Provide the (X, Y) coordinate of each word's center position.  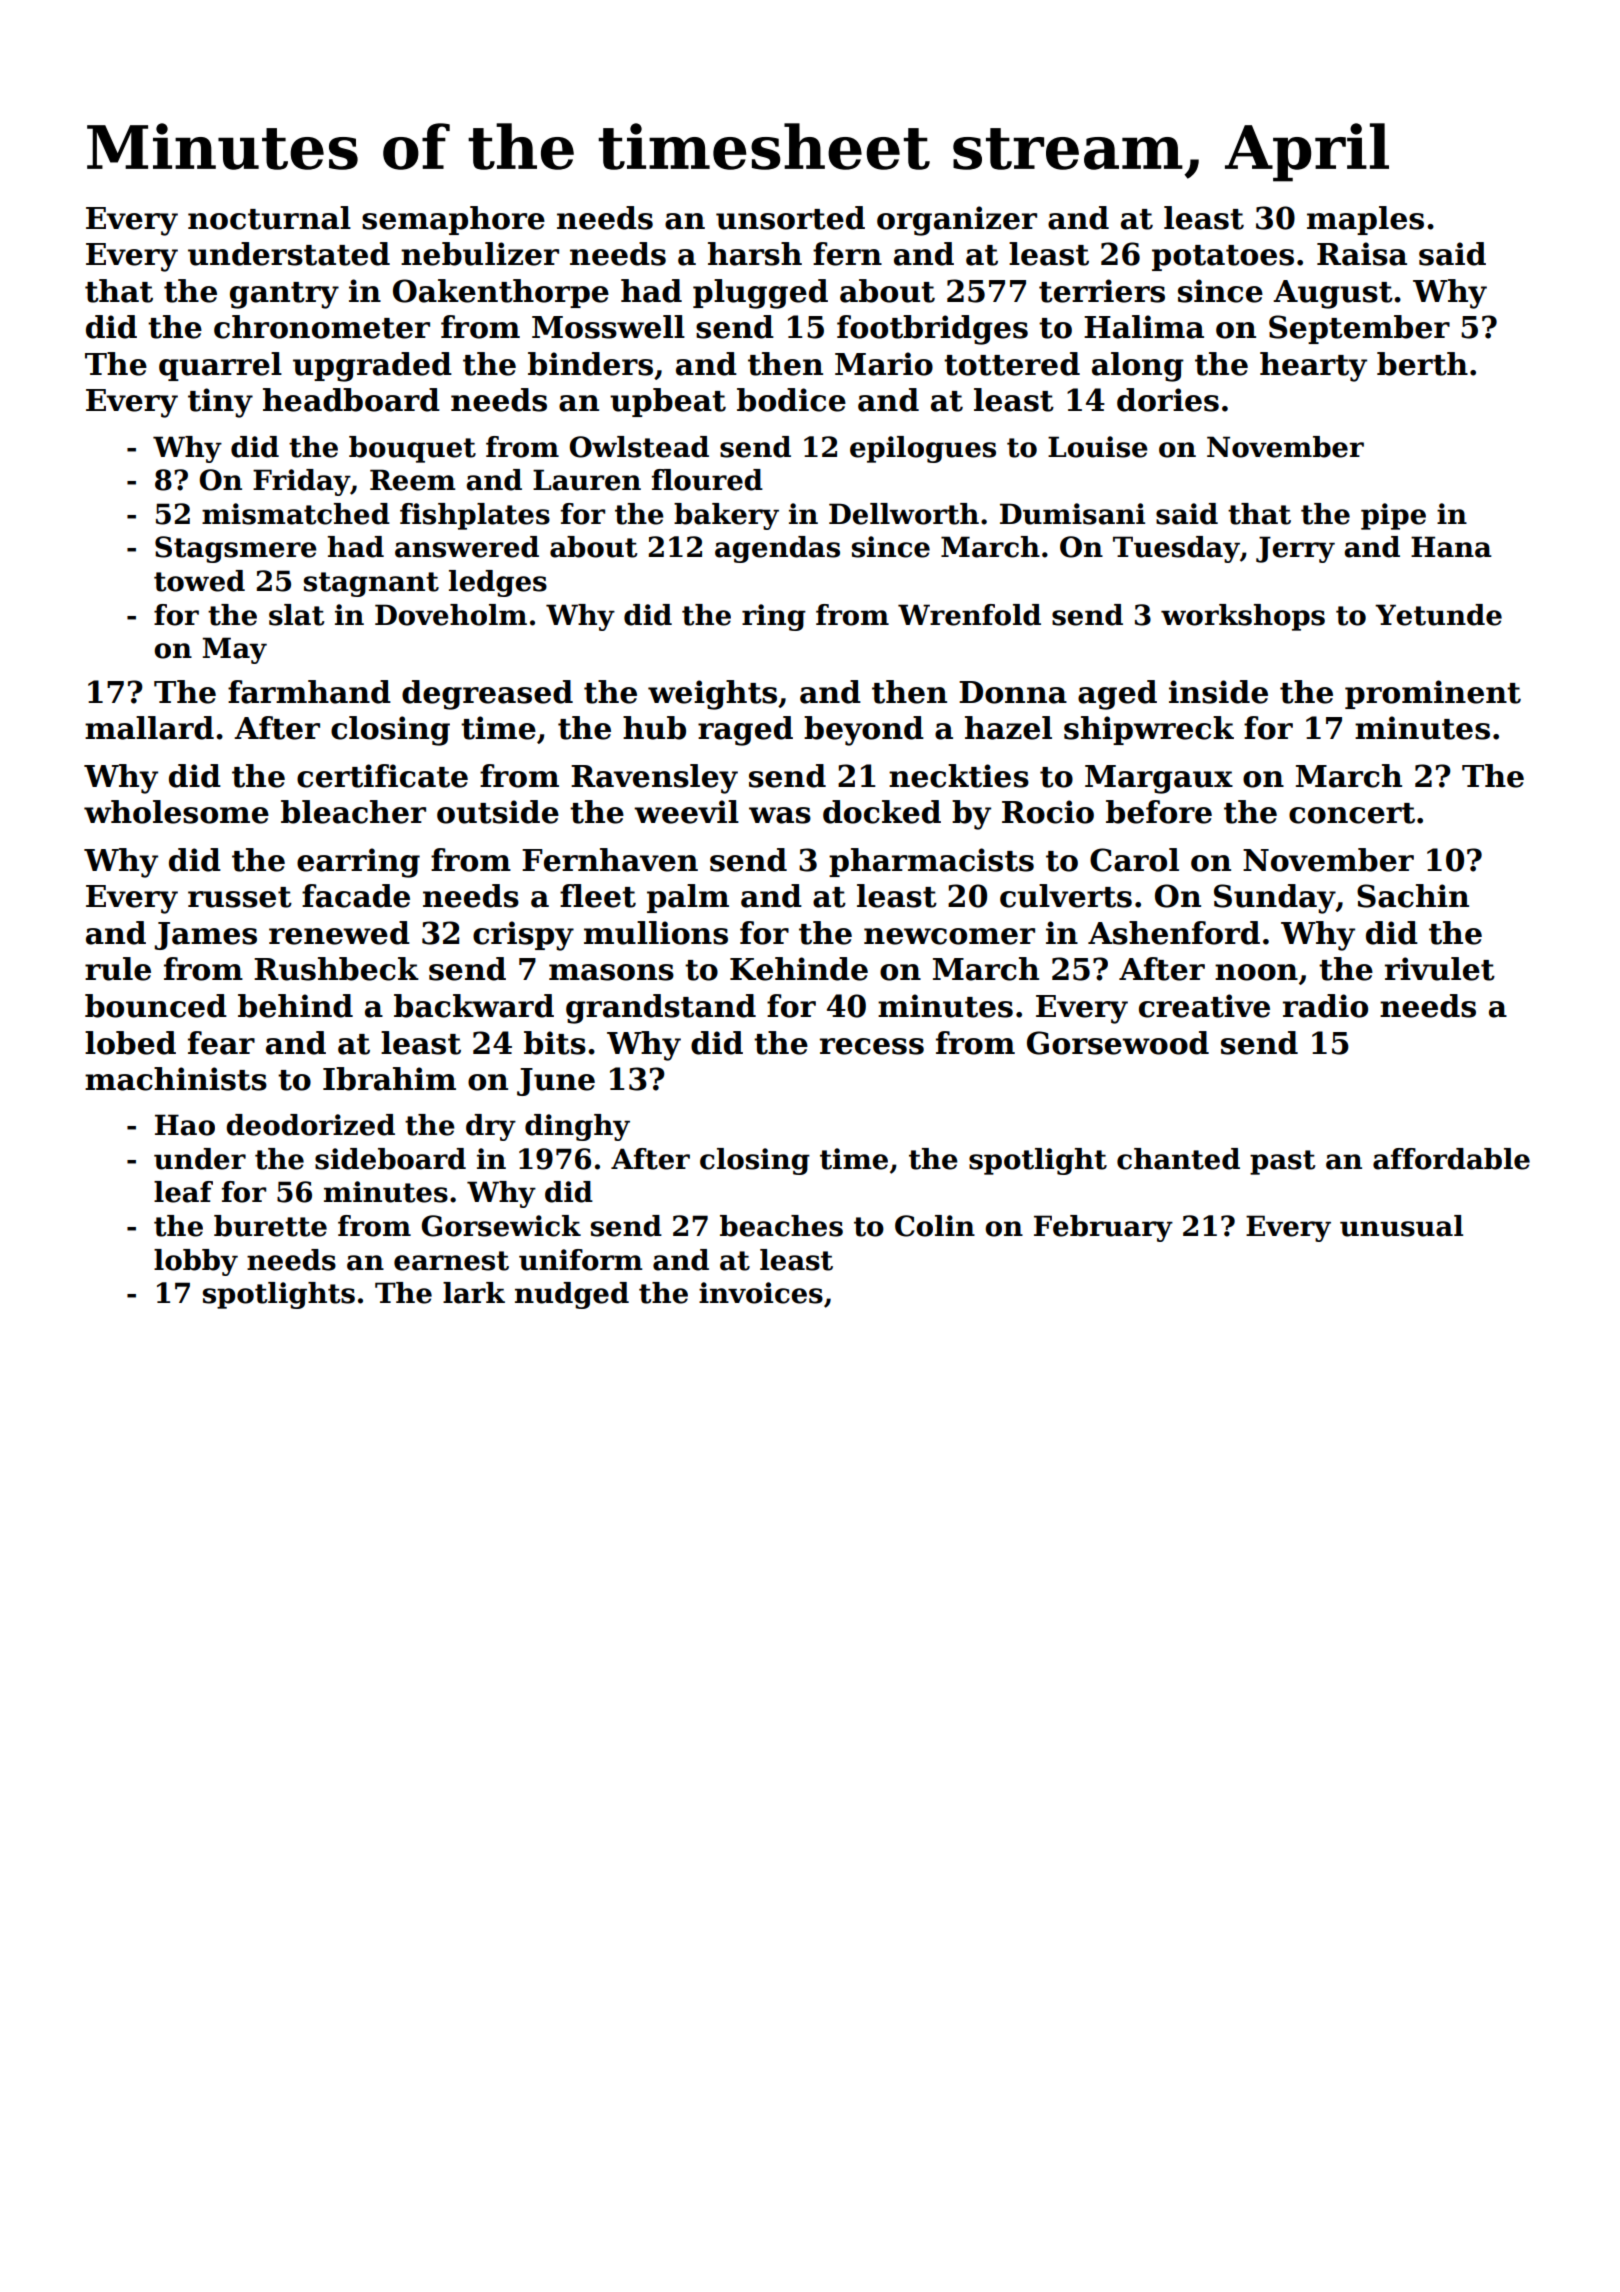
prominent (1433, 694)
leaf (183, 1192)
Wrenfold (969, 615)
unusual (1401, 1226)
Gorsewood (1118, 1043)
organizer (957, 221)
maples (1365, 220)
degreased (487, 695)
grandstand (661, 1009)
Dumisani (1072, 514)
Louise (1098, 447)
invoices (761, 1293)
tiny (220, 403)
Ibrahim (389, 1079)
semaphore (453, 220)
